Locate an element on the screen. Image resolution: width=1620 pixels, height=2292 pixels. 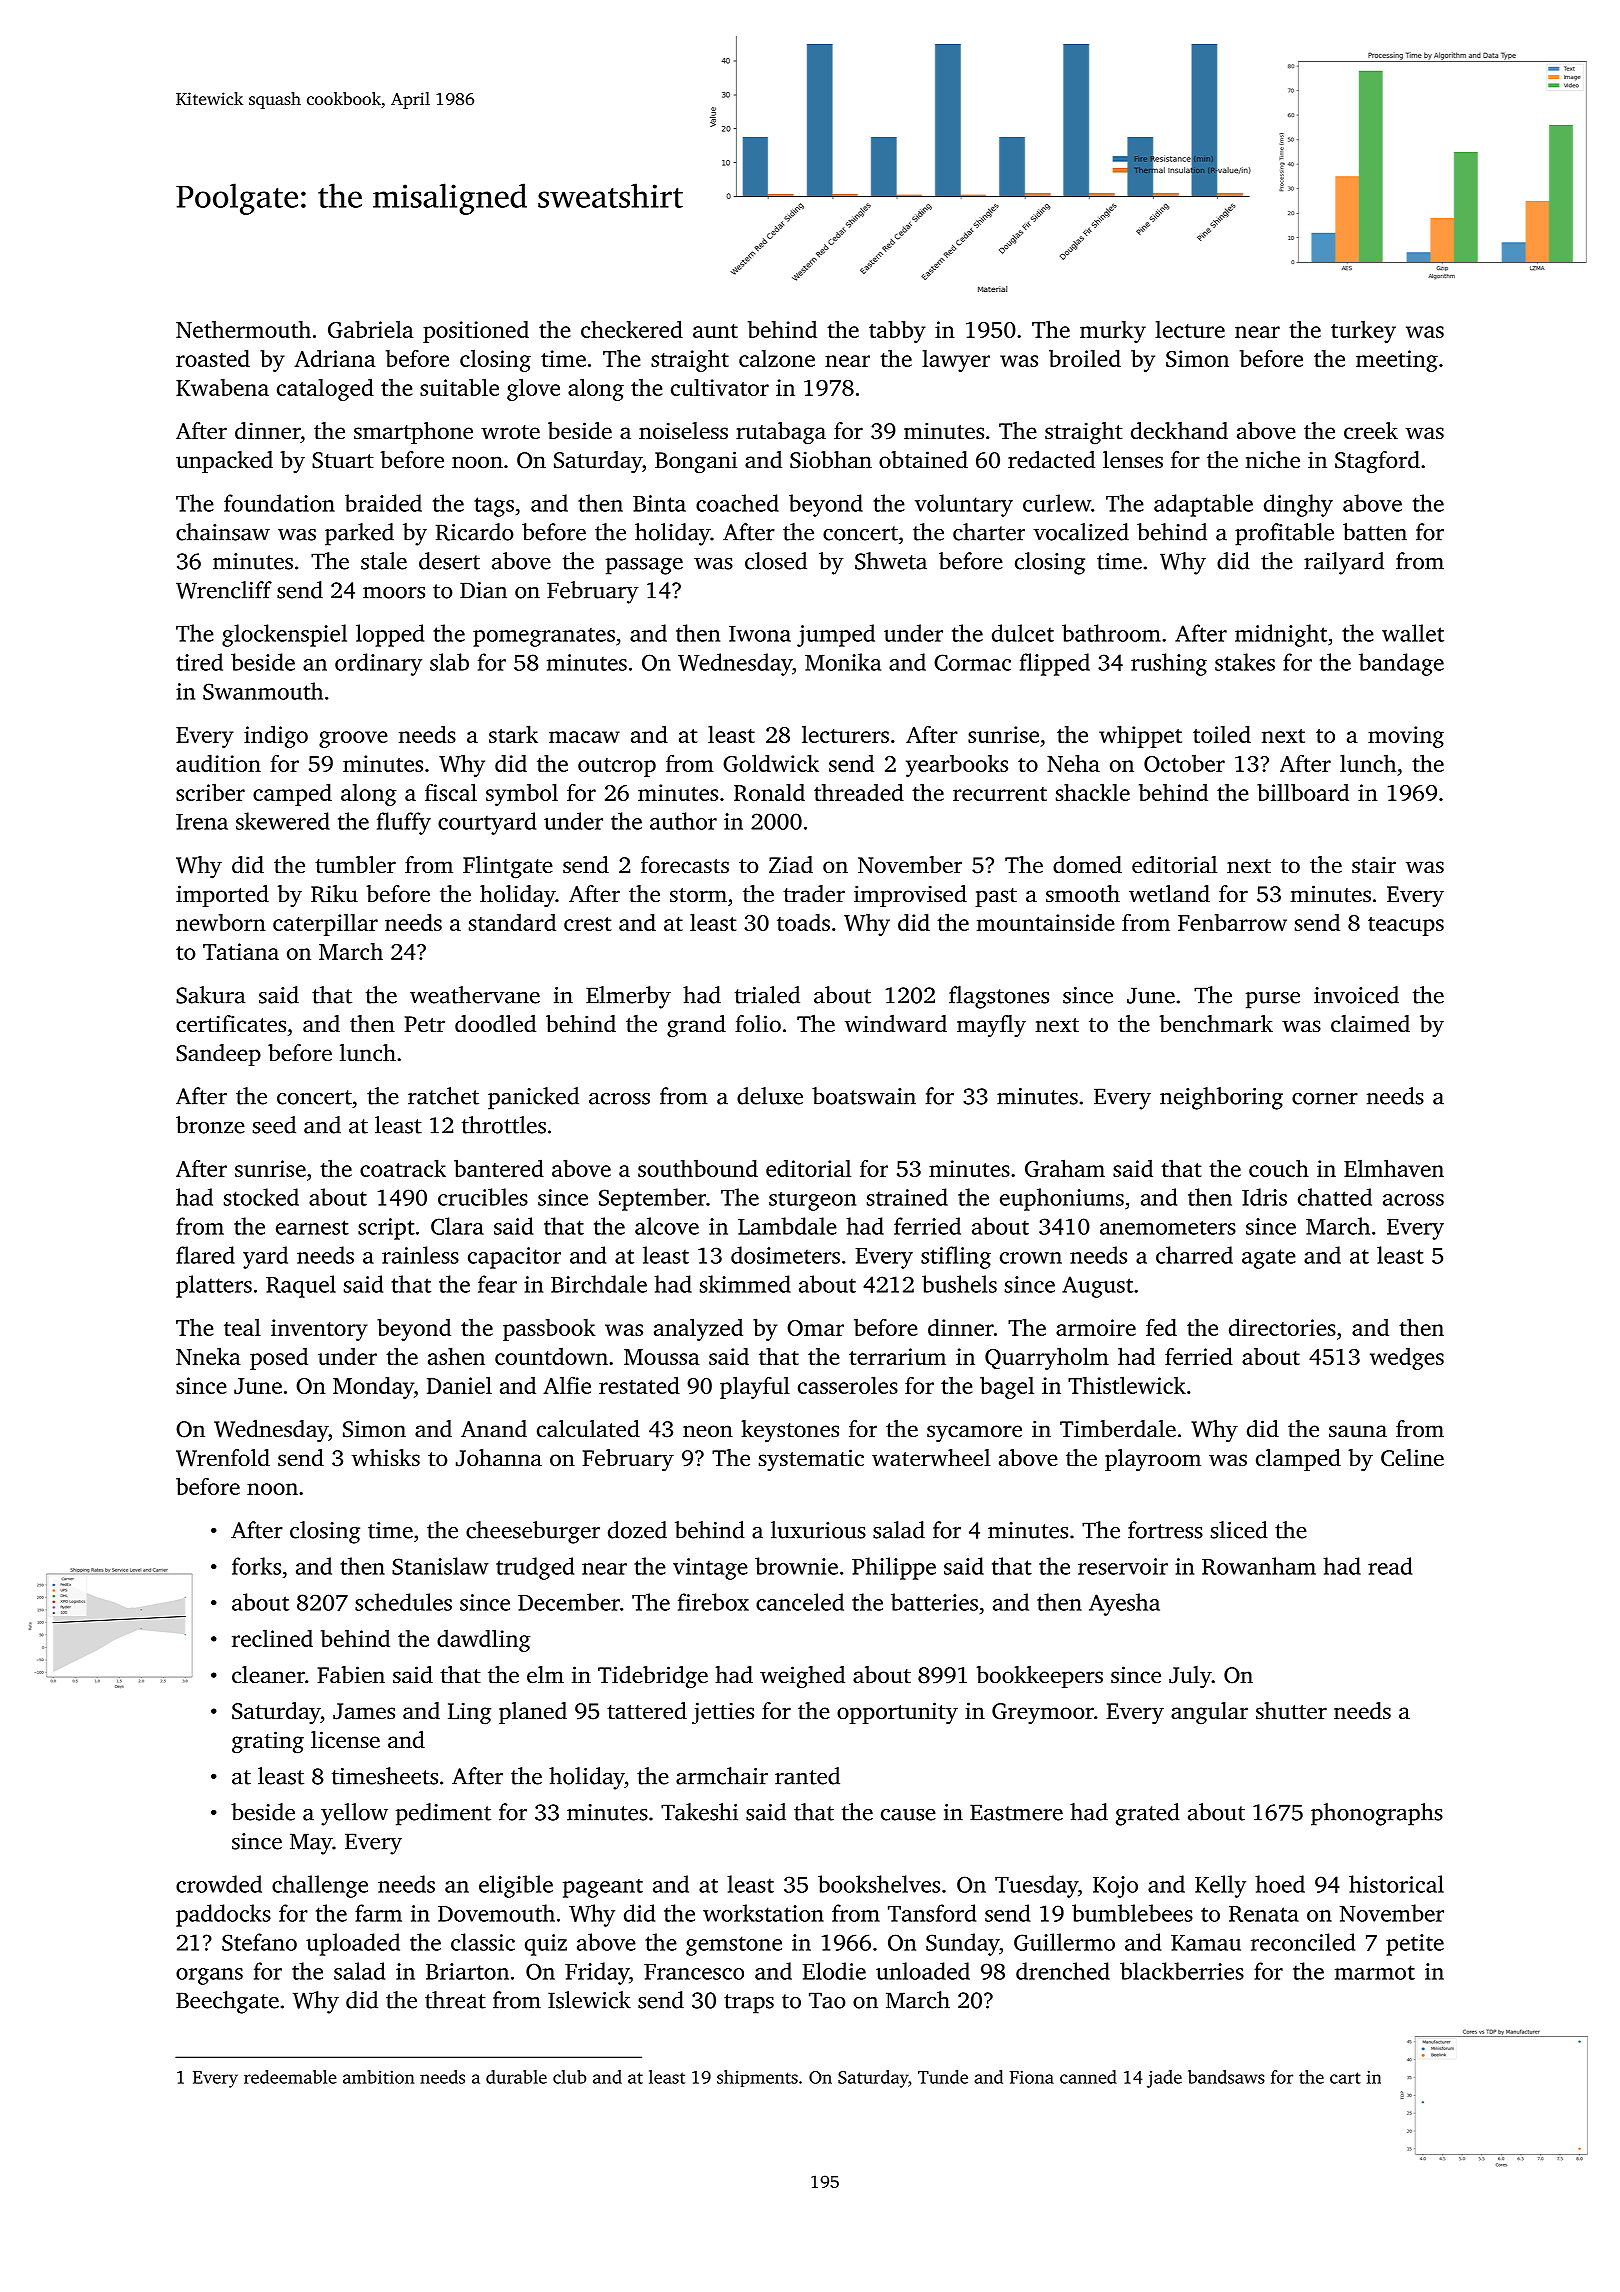
whisks is located at coordinates (386, 1457).
